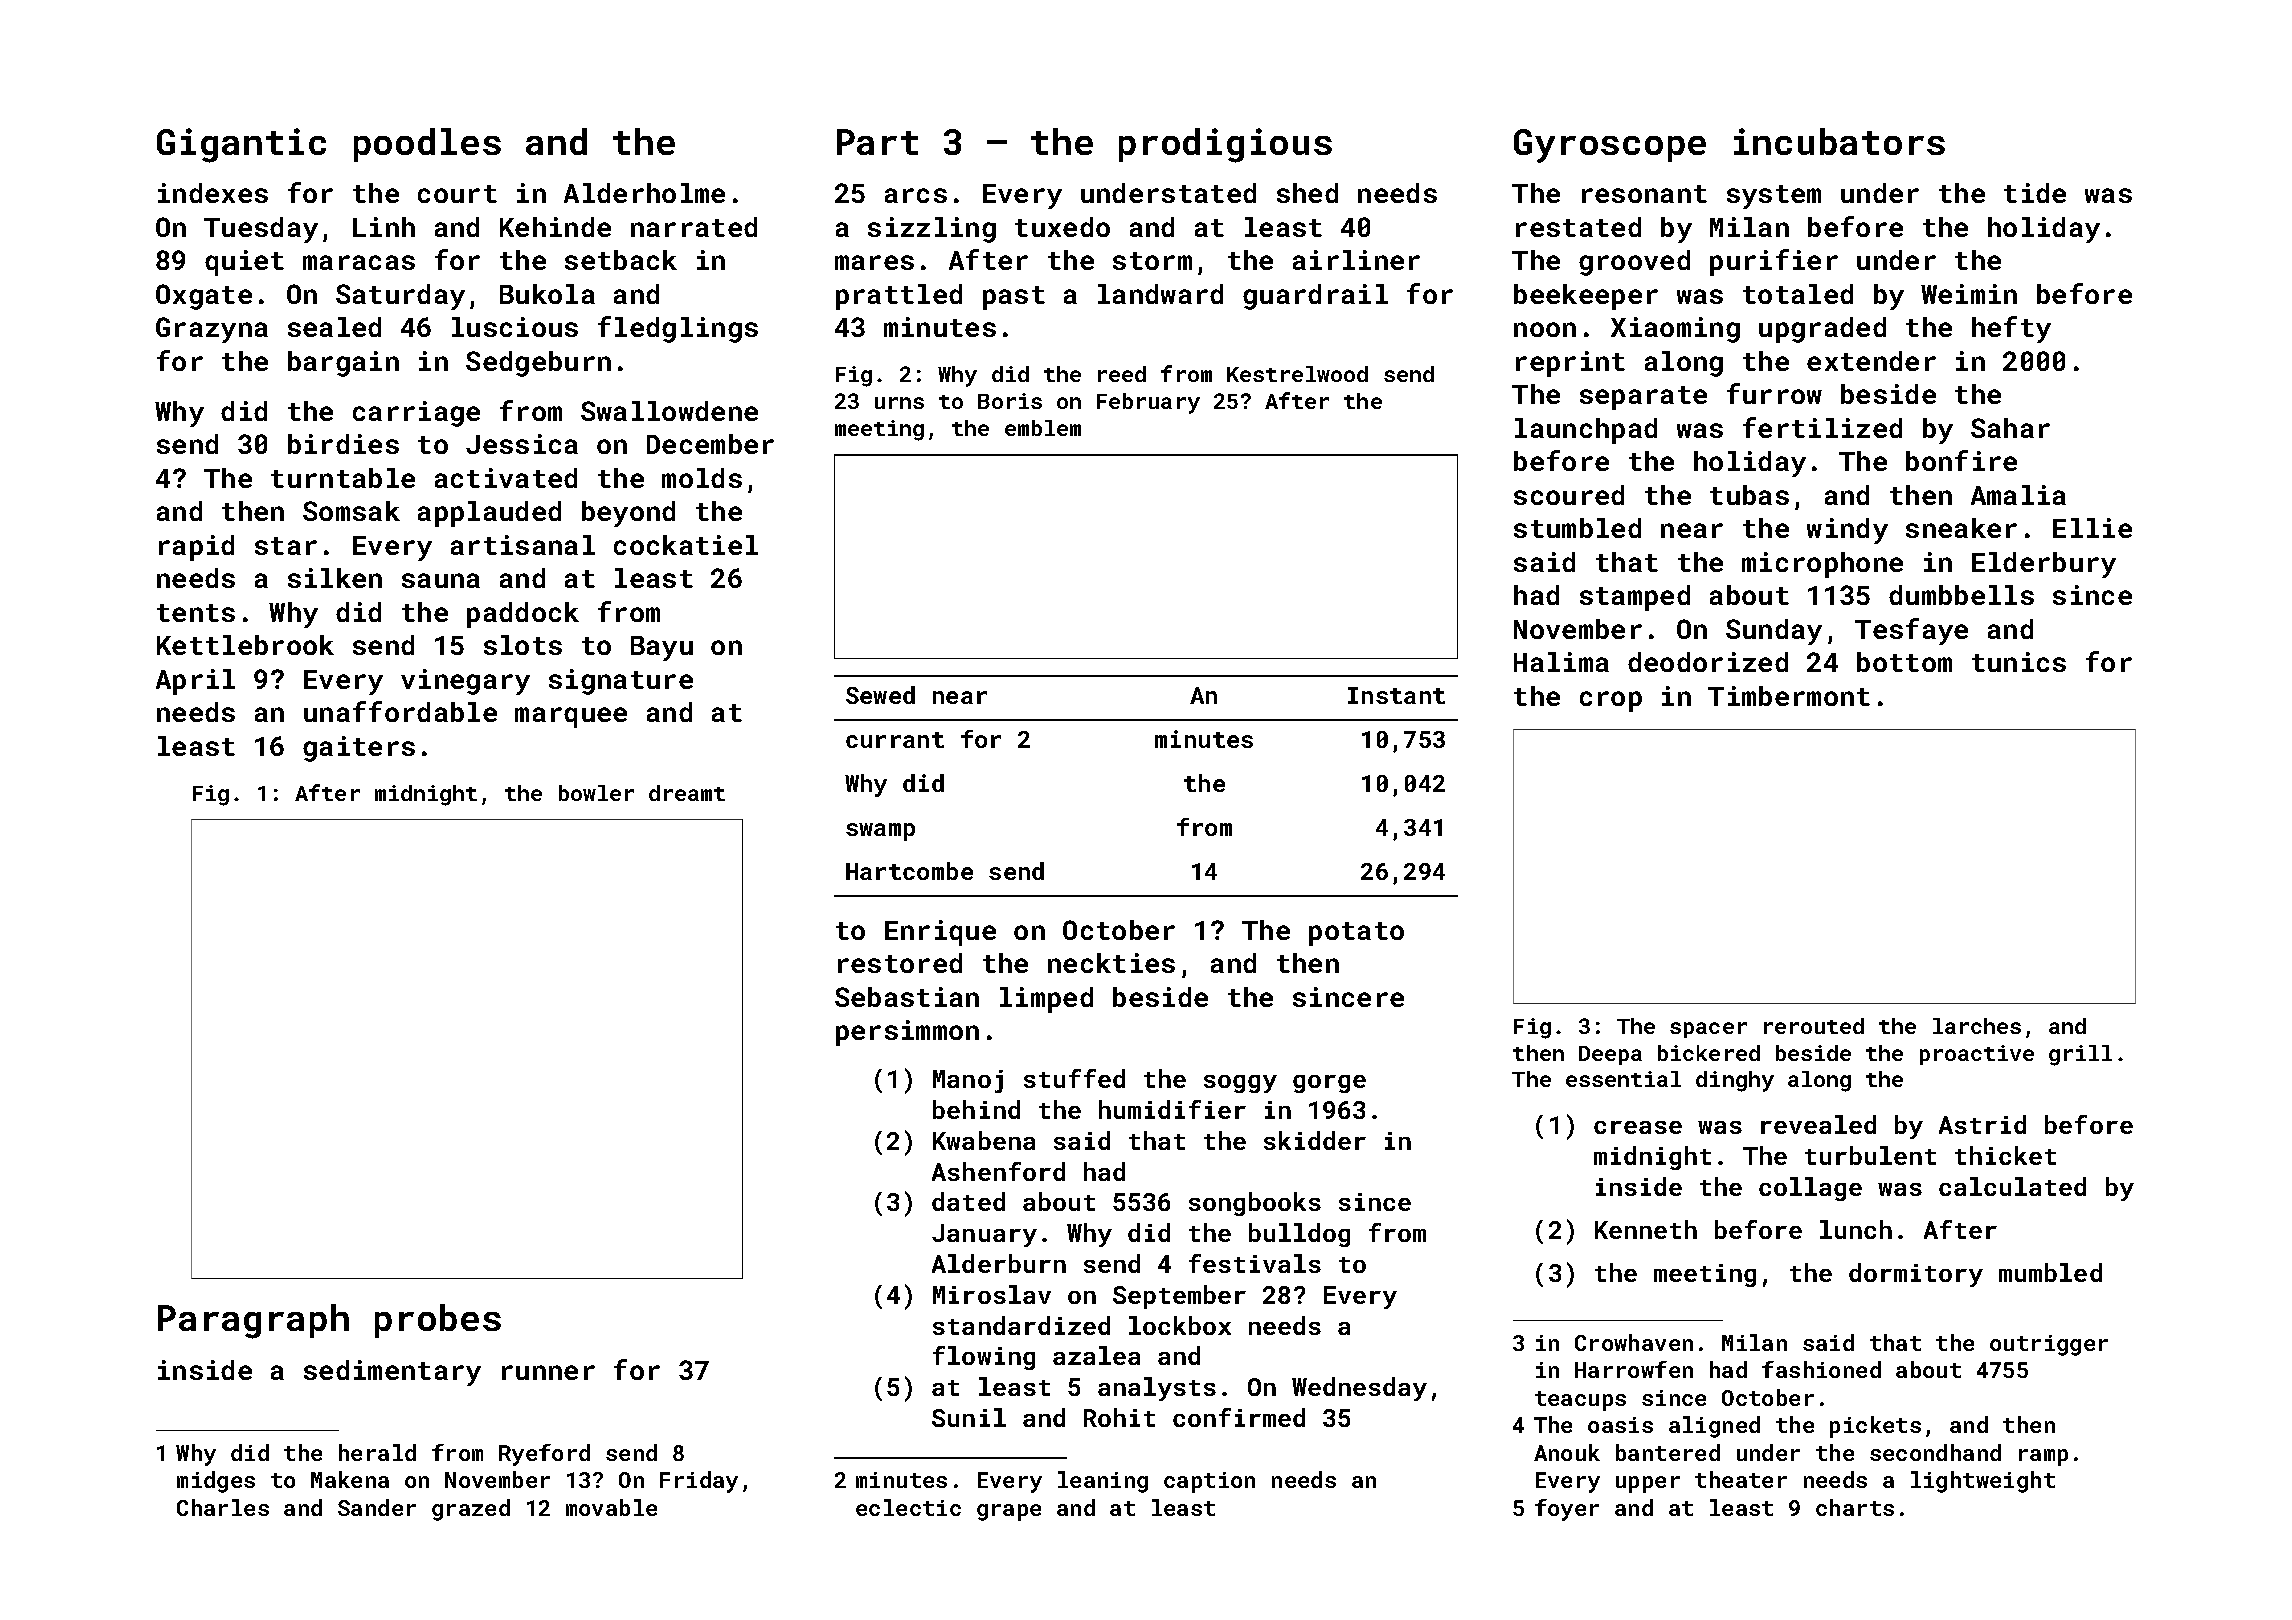 The width and height of the screenshot is (2292, 1620). I want to click on poodles, so click(427, 145).
